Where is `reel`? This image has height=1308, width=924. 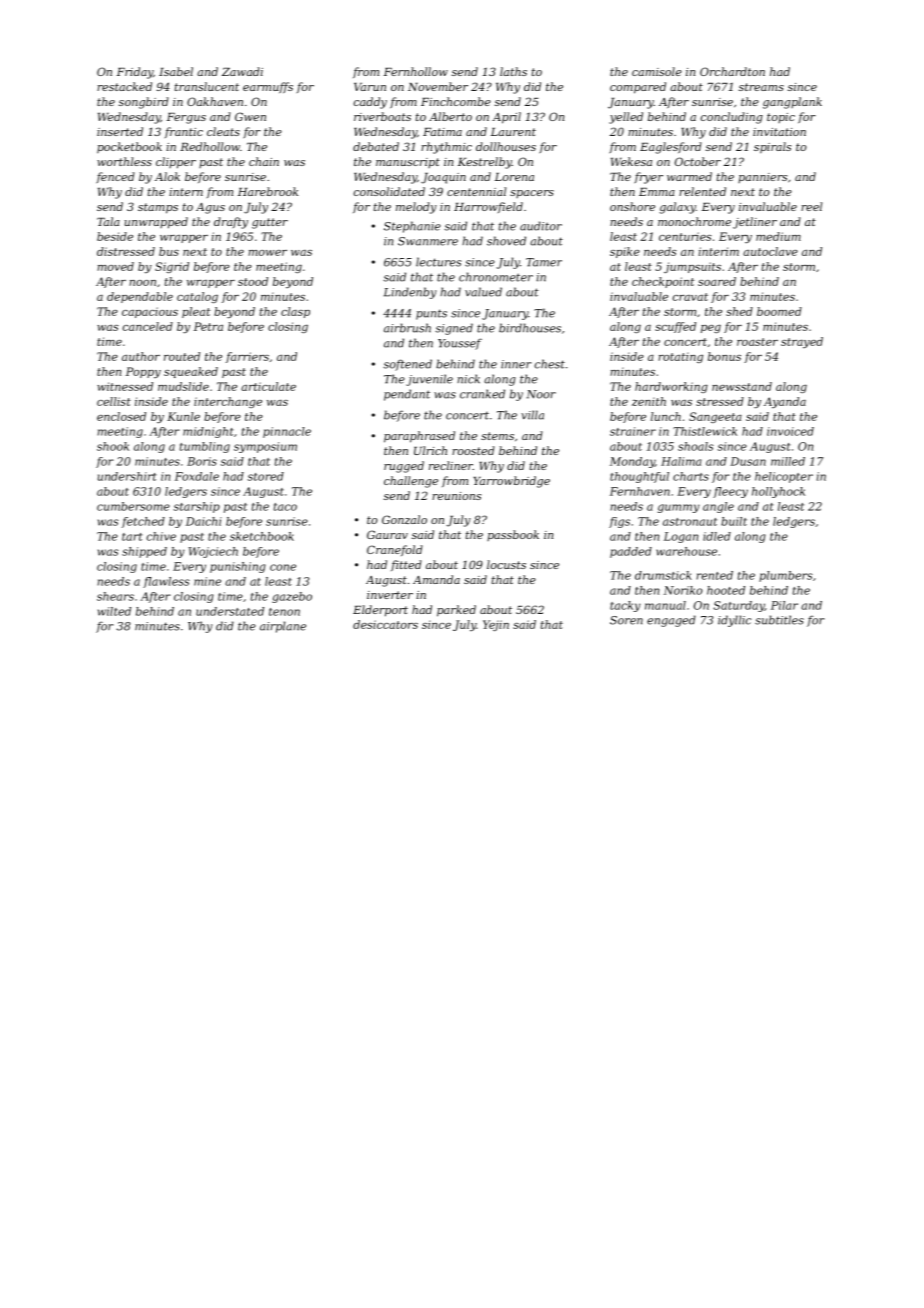 reel is located at coordinates (811, 206).
